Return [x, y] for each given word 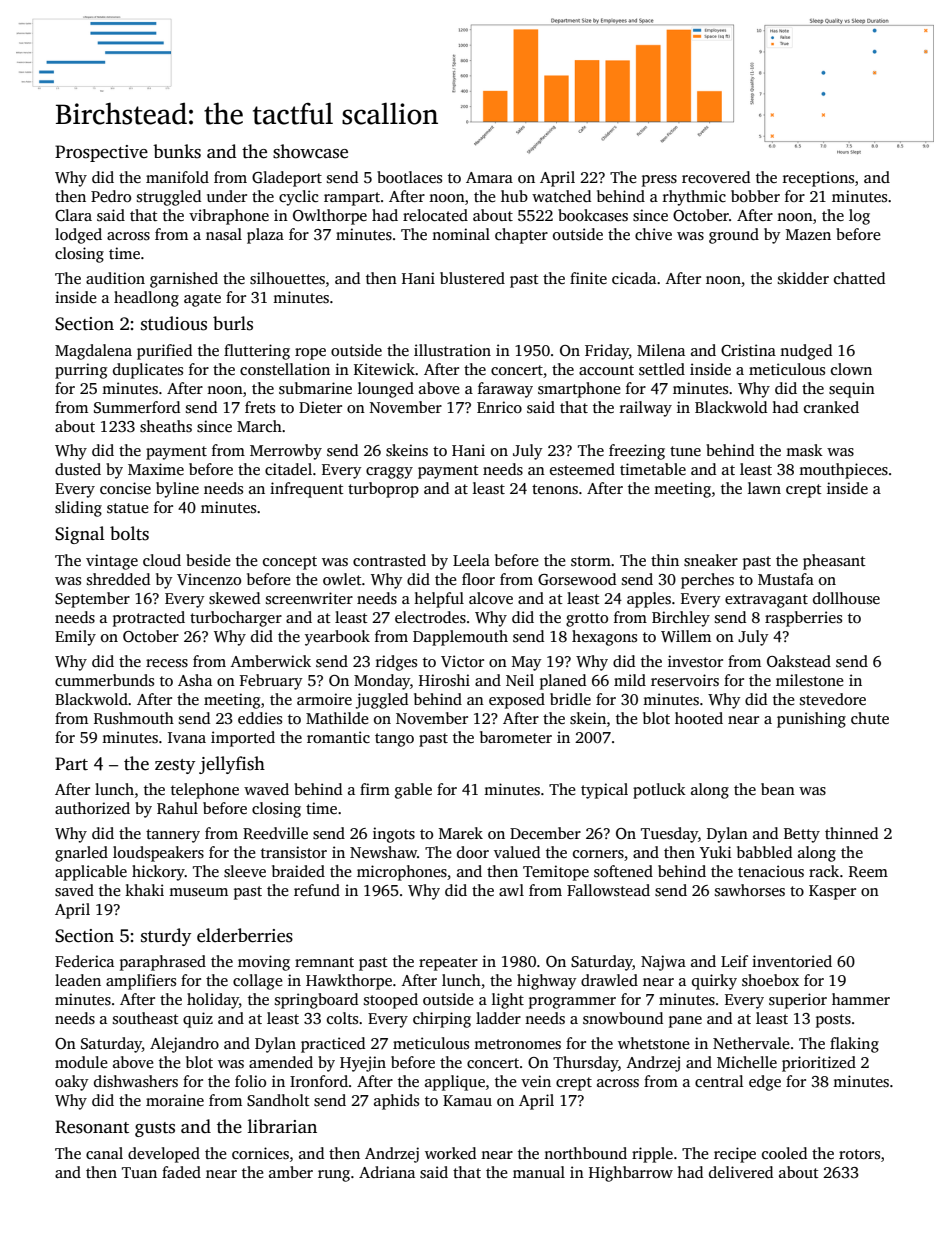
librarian [282, 1126]
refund [317, 890]
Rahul [177, 808]
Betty [802, 835]
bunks [177, 151]
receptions [818, 179]
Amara [489, 177]
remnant [324, 962]
